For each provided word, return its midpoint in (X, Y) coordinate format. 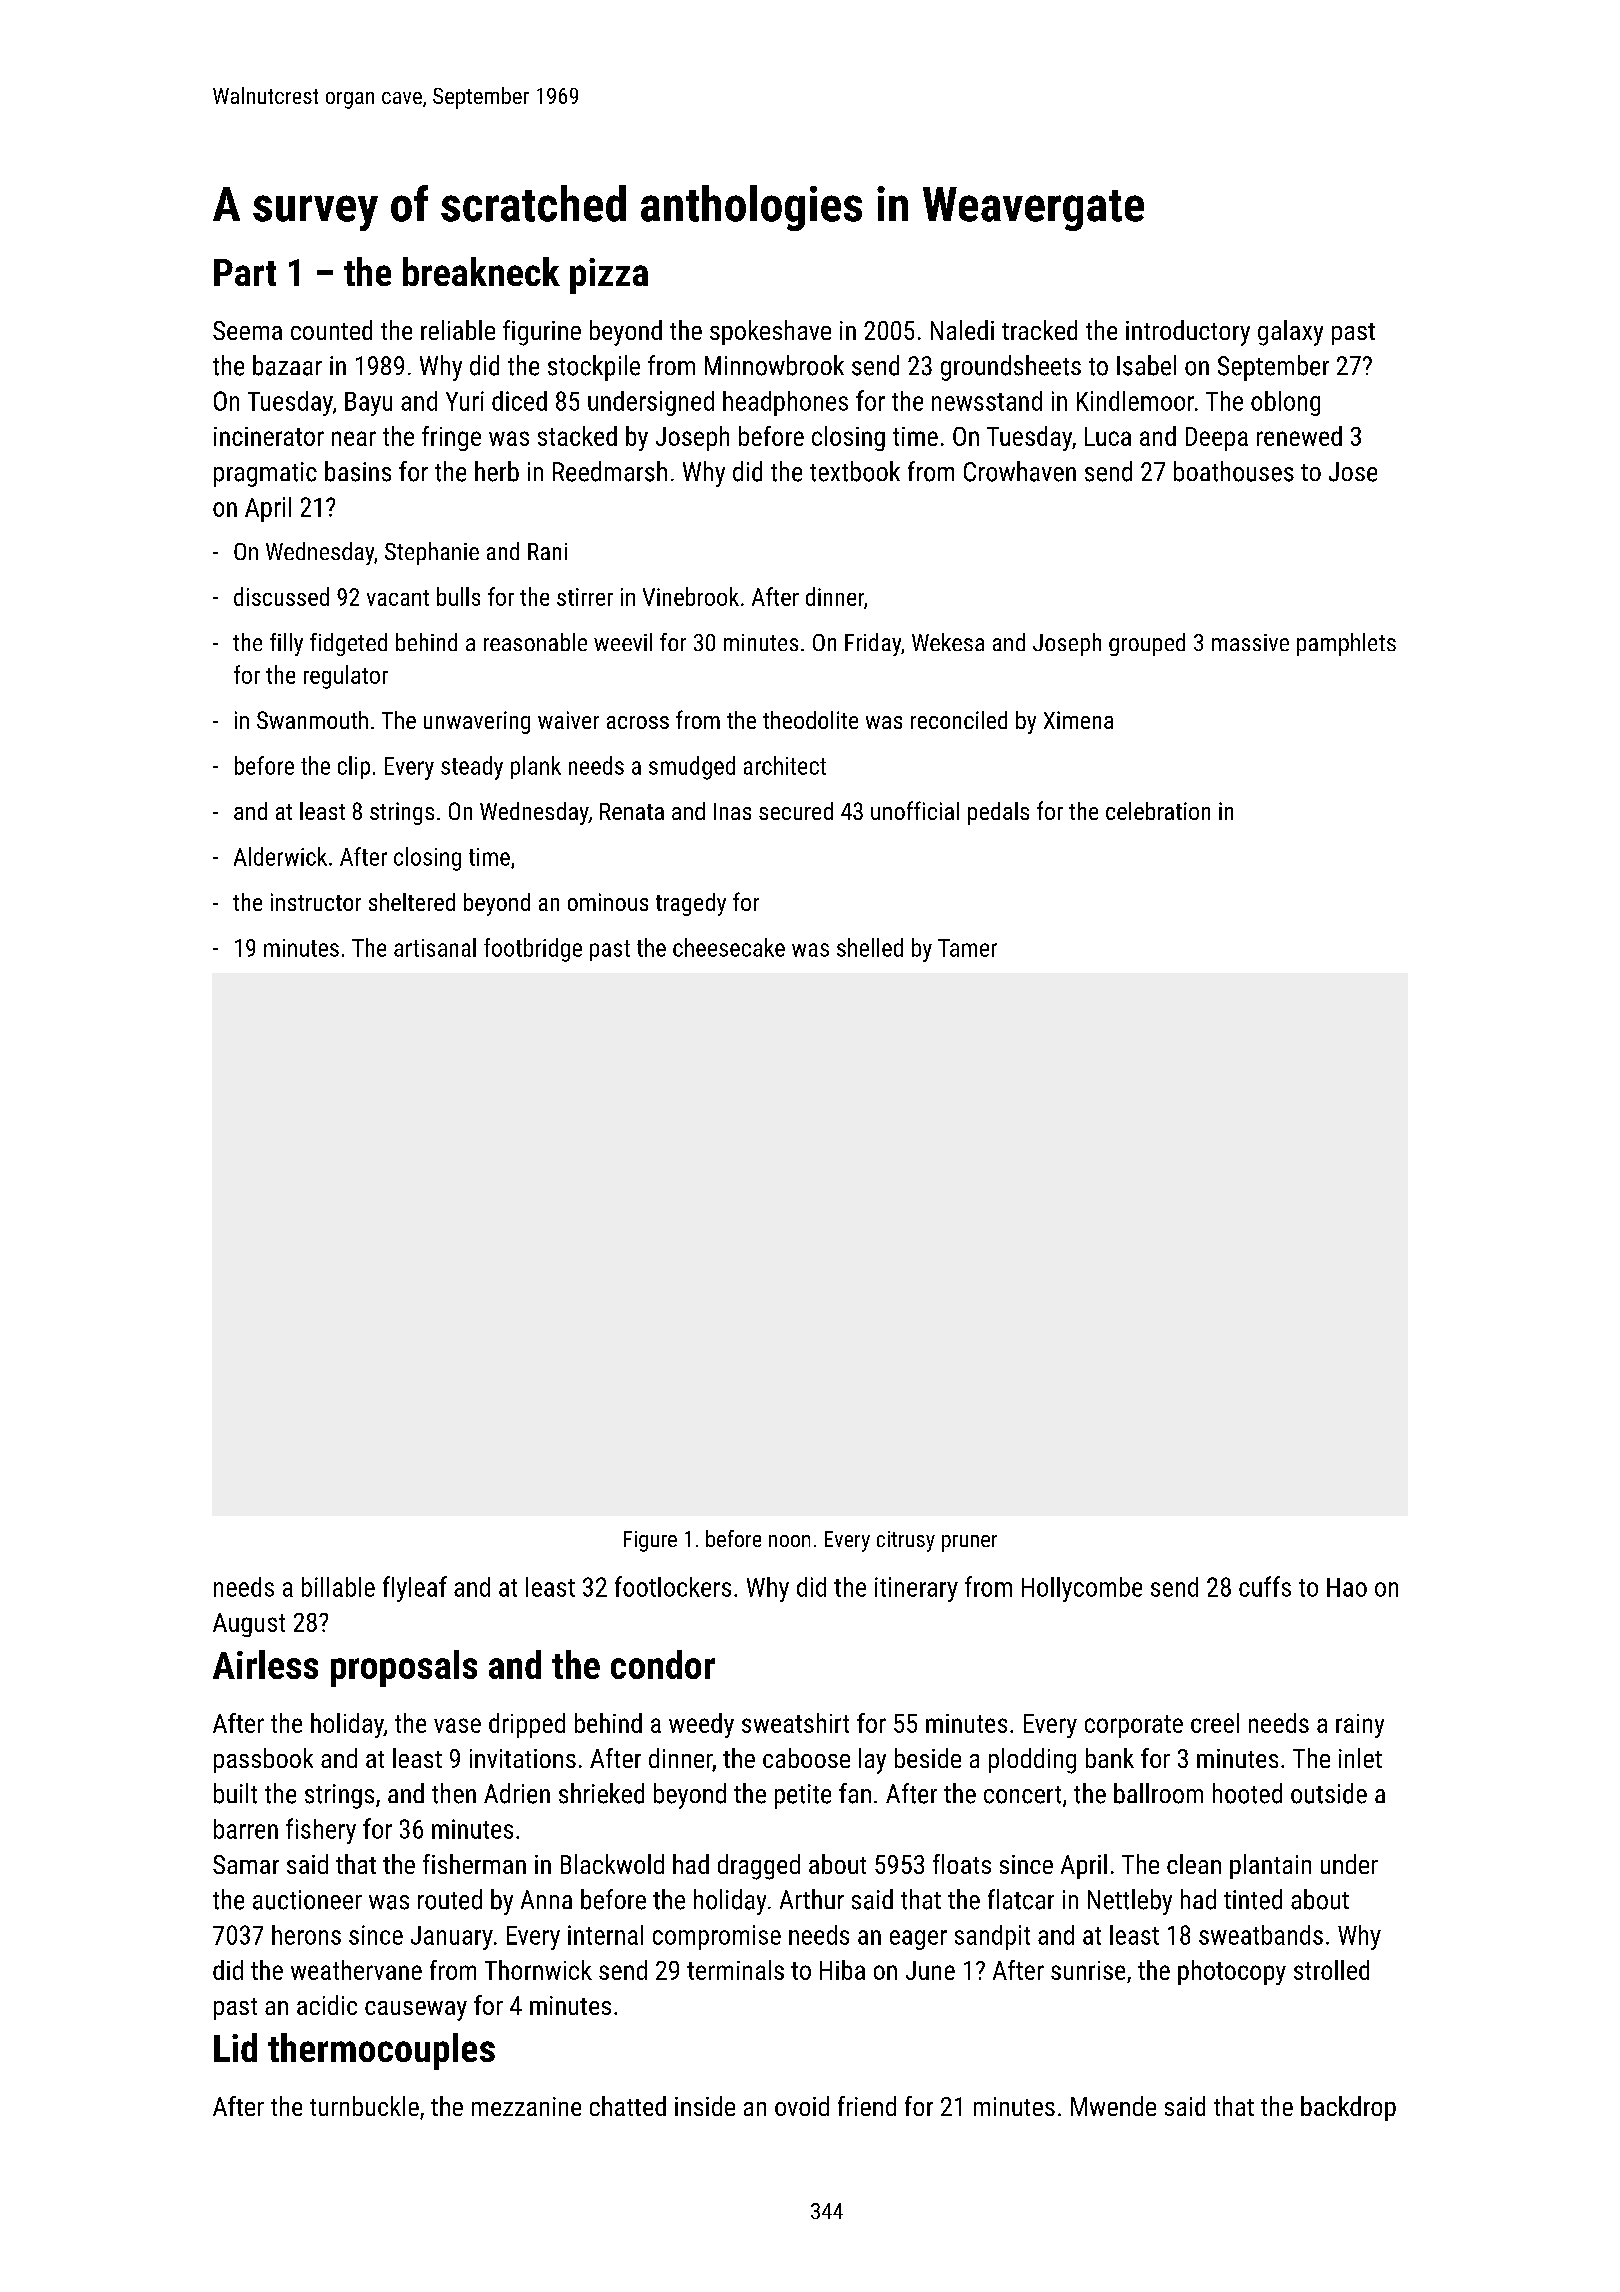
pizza (609, 276)
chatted (628, 2106)
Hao (1347, 1587)
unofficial (915, 810)
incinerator (269, 436)
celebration (1158, 811)
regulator (346, 677)
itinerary (916, 1589)
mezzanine (526, 2106)
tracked (1039, 330)
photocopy (1232, 1972)
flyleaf (415, 1589)
